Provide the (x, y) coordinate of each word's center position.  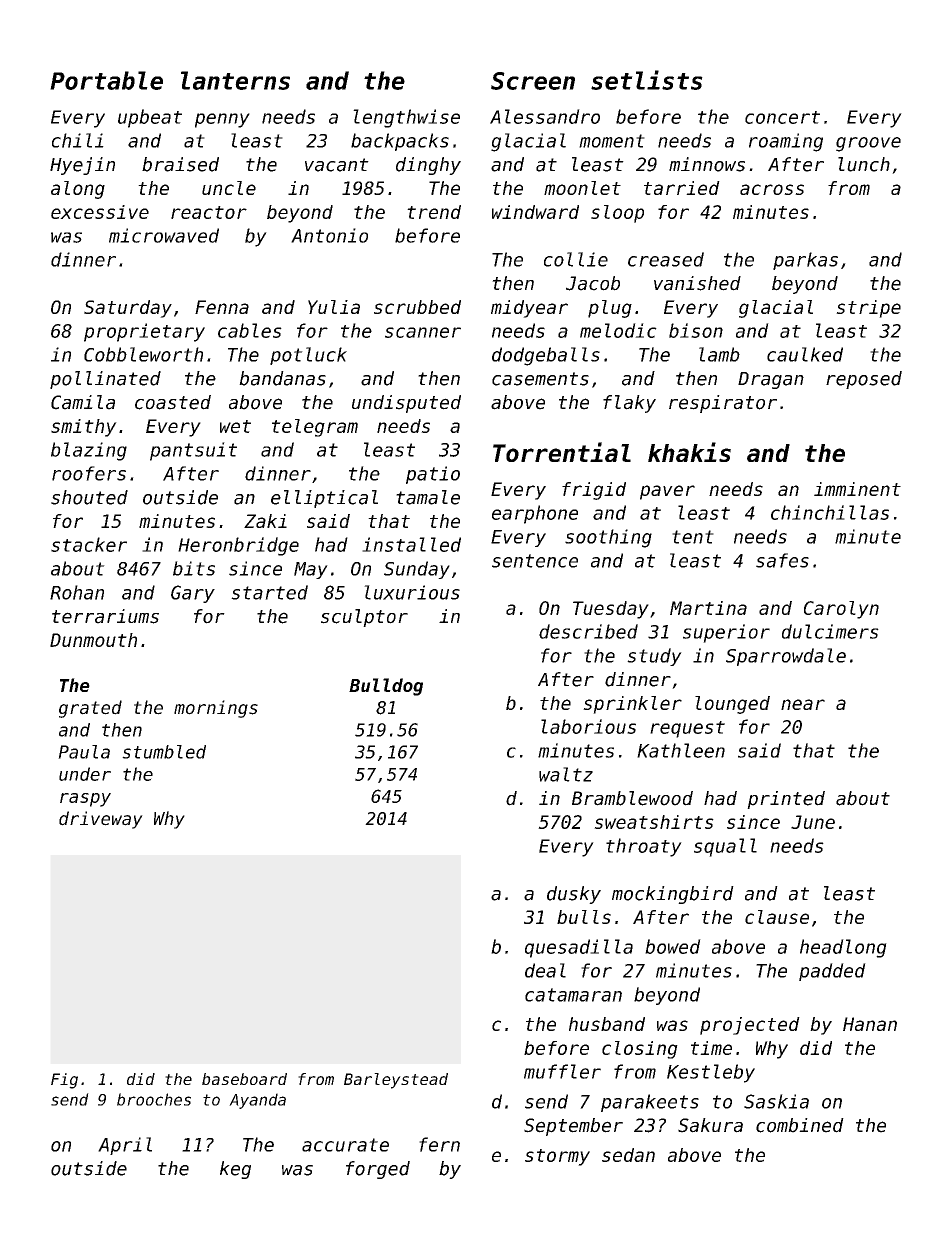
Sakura (710, 1125)
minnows (707, 164)
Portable (106, 80)
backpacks (400, 142)
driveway (101, 820)
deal (545, 970)
